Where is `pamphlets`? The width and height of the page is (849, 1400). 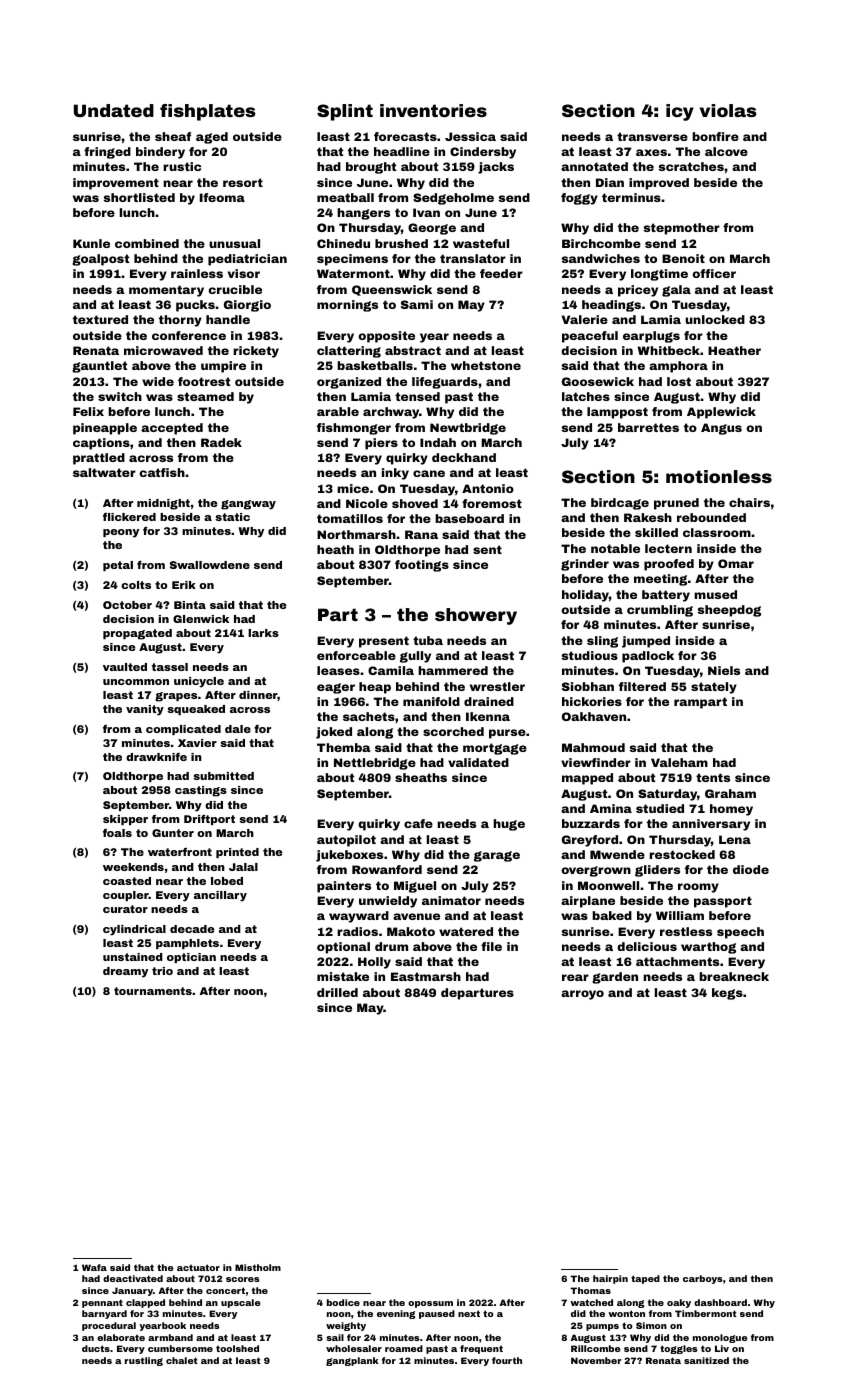 pamphlets is located at coordinates (187, 944).
